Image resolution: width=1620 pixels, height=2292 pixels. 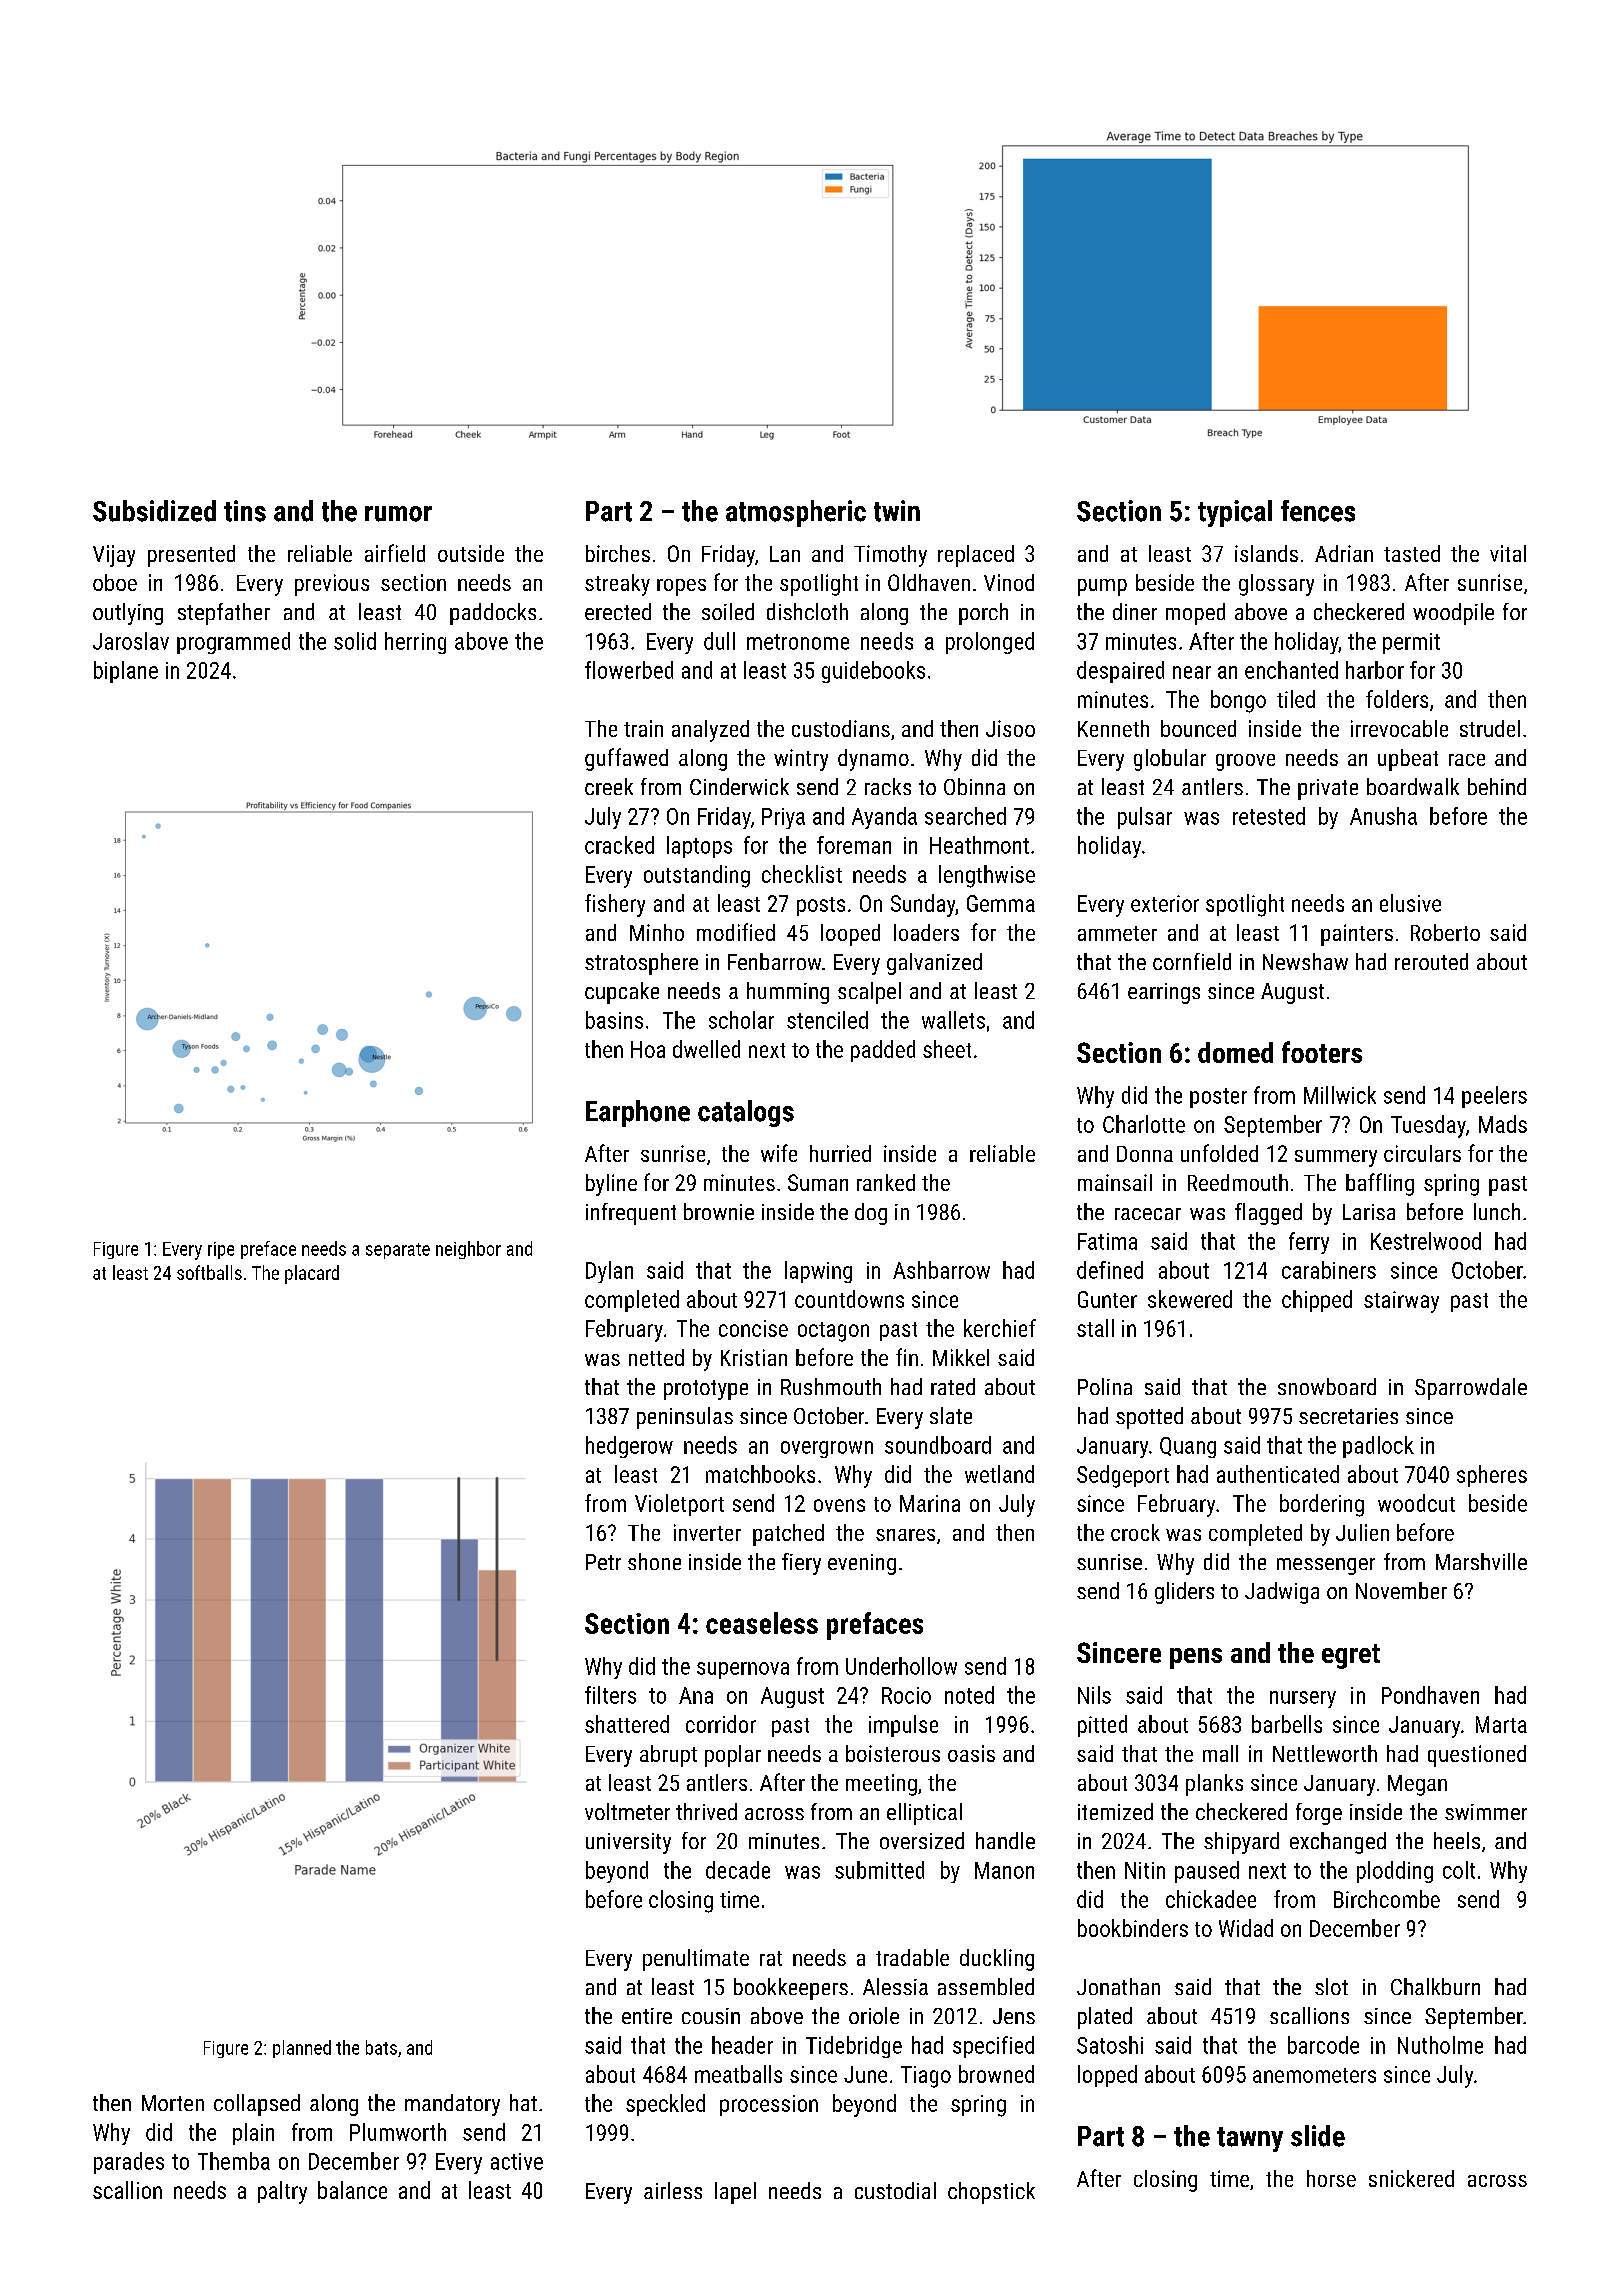 What do you see at coordinates (1235, 513) in the page?
I see `typical` at bounding box center [1235, 513].
